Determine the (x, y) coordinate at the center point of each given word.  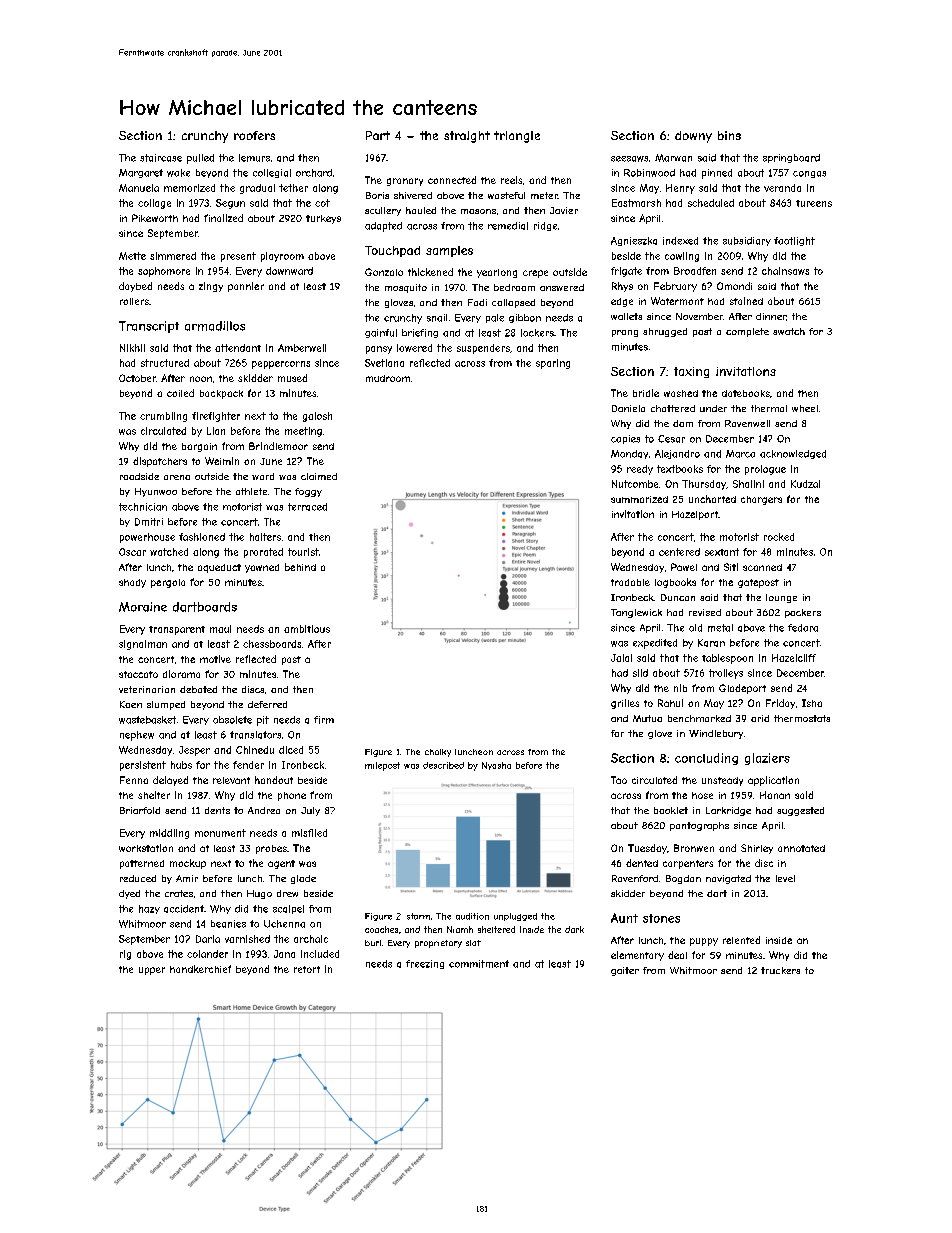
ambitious (307, 629)
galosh (317, 417)
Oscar (132, 552)
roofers (254, 135)
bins (729, 135)
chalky (438, 753)
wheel (805, 408)
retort (307, 969)
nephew (137, 736)
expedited (655, 644)
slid (640, 673)
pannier (246, 287)
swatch (789, 331)
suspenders (483, 349)
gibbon (525, 318)
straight (467, 137)
